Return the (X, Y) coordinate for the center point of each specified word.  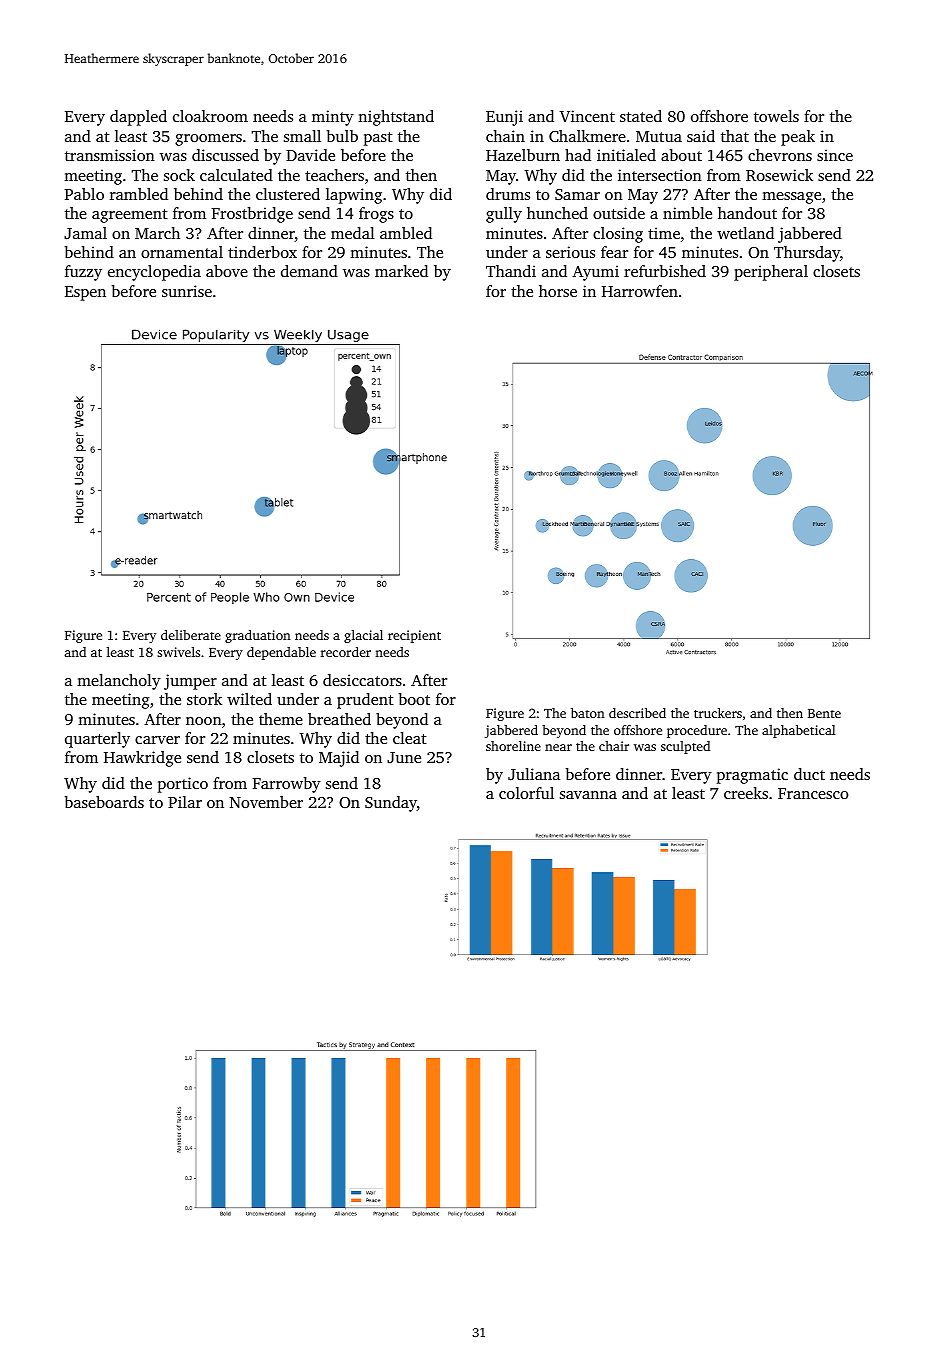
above (227, 271)
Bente (824, 713)
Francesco (813, 793)
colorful (526, 793)
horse (558, 291)
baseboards (104, 802)
